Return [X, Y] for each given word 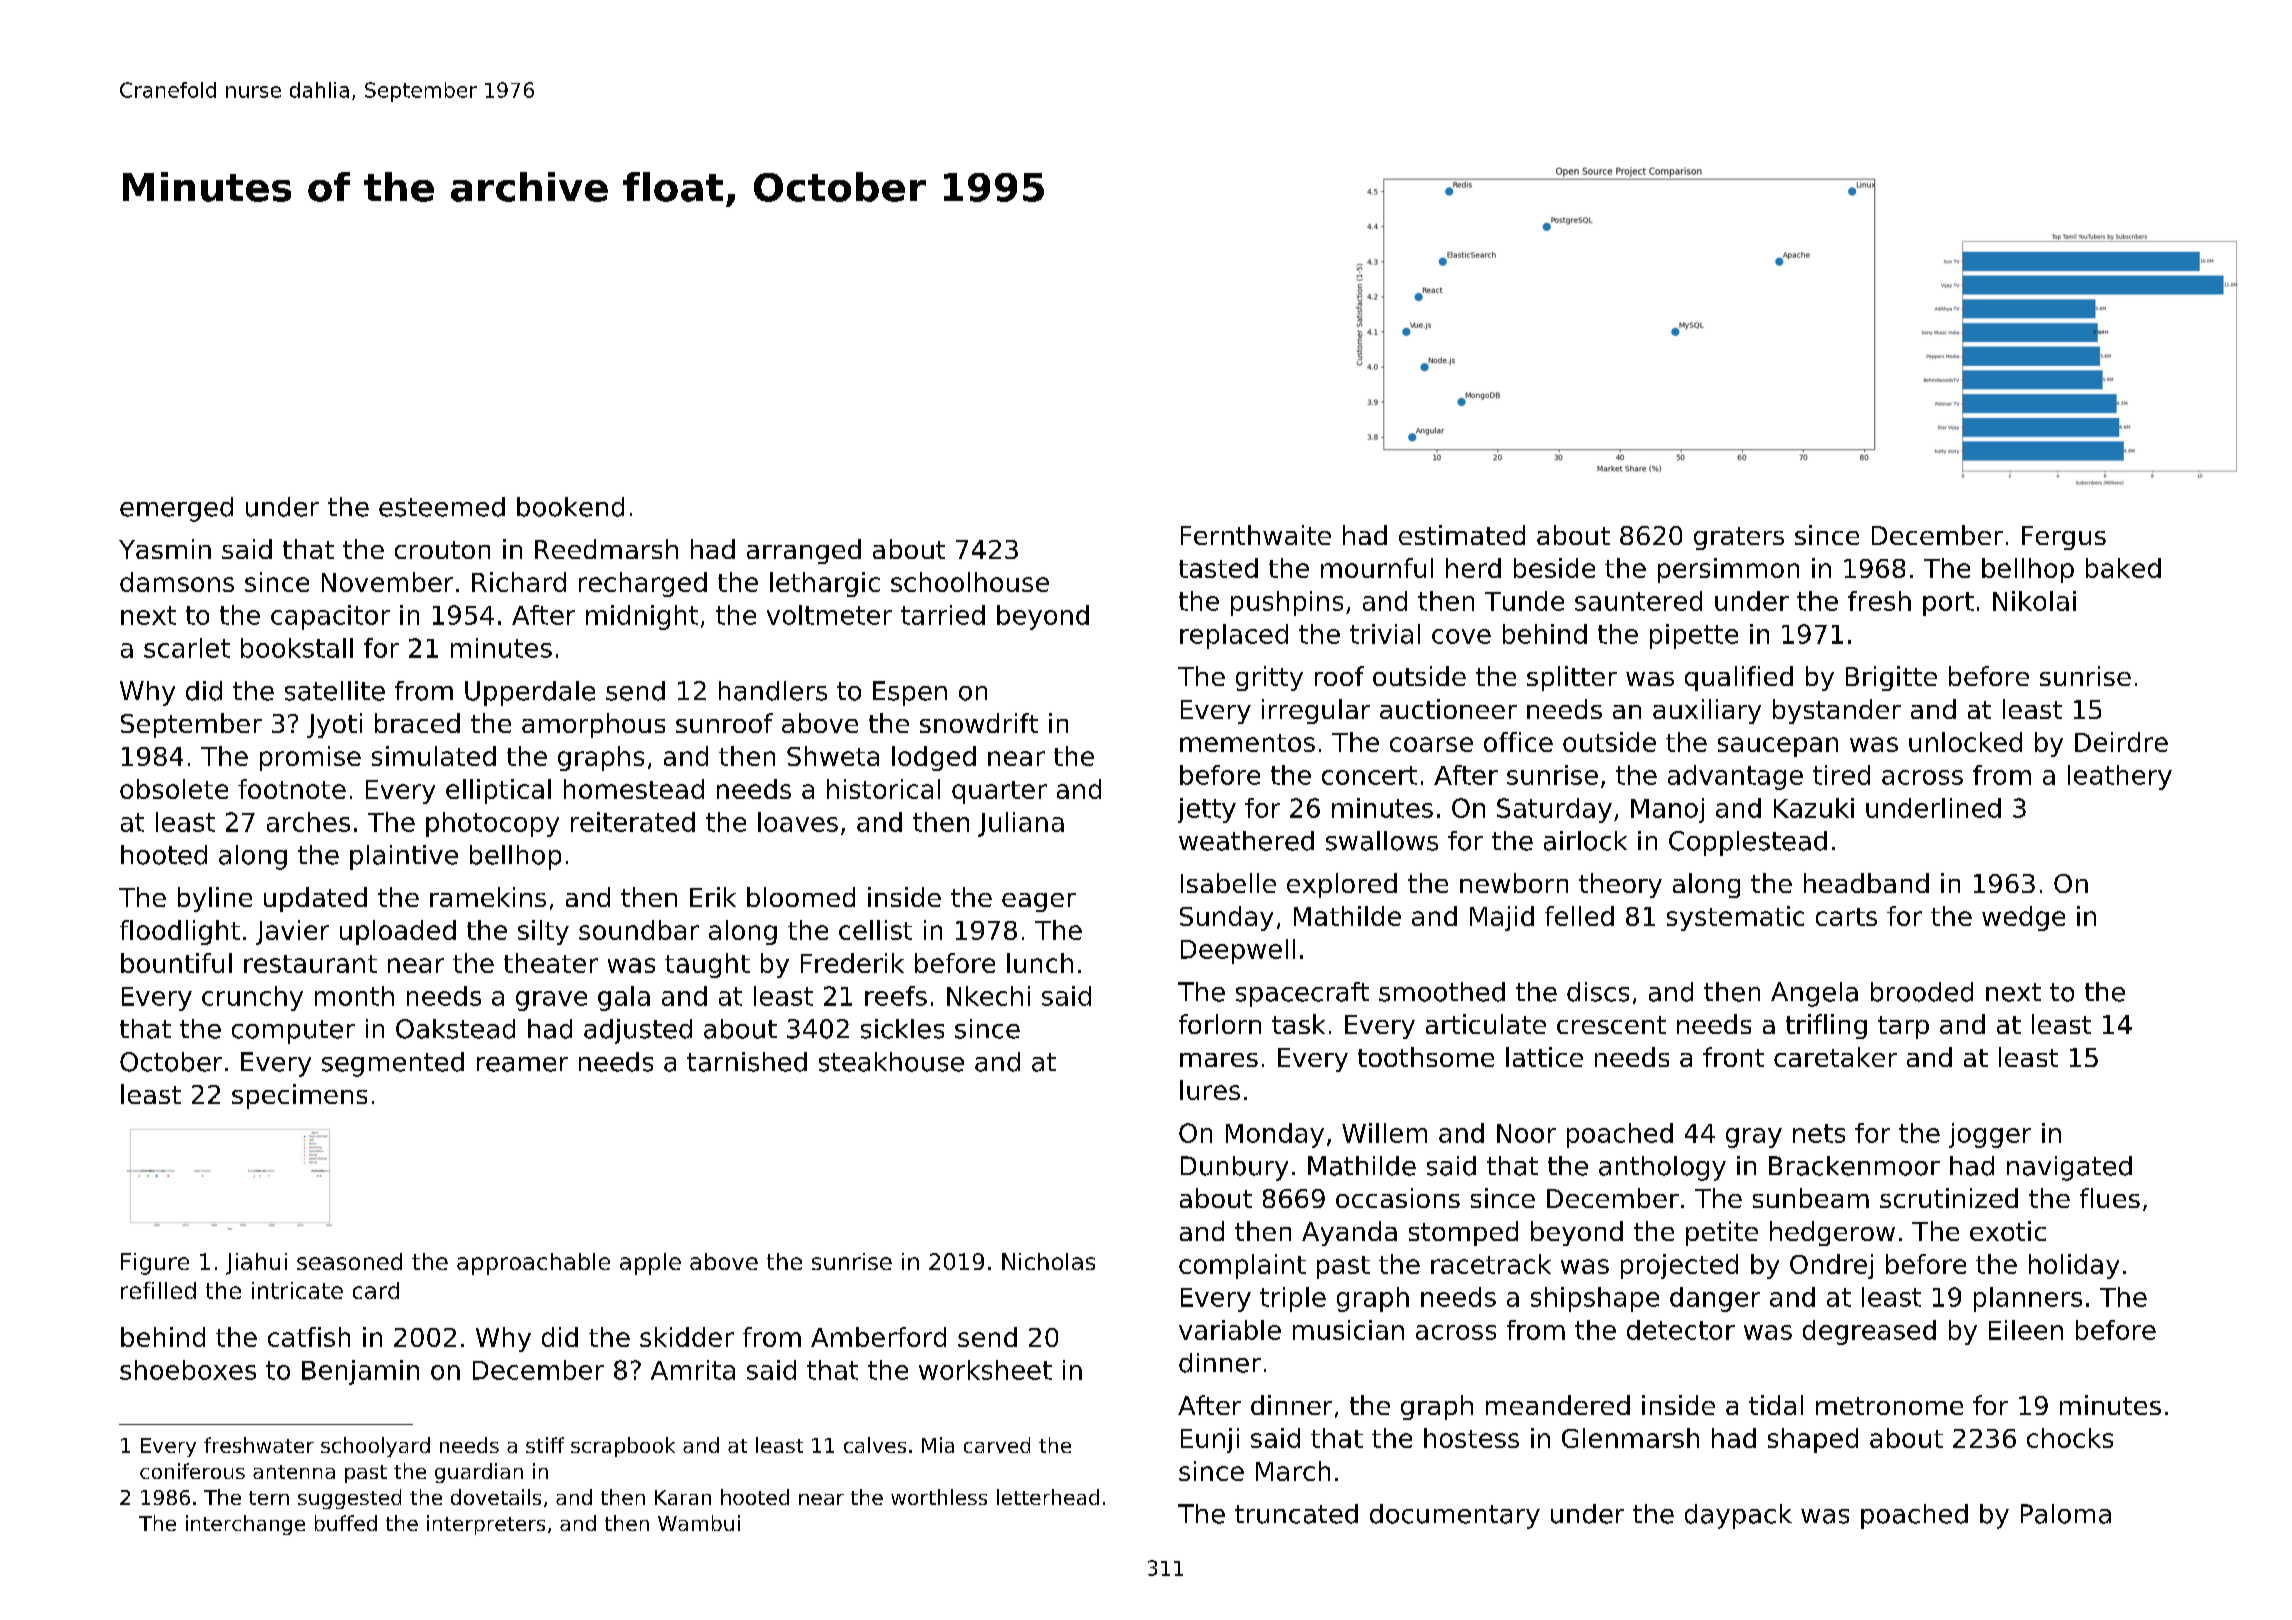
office [1518, 742]
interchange [245, 1525]
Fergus [2064, 538]
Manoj [1667, 810]
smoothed [1442, 992]
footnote [292, 789]
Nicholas [1048, 1261]
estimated [1462, 535]
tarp [1903, 1027]
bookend [570, 507]
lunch [1040, 963]
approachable [533, 1264]
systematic [1735, 918]
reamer [522, 1064]
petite [1722, 1233]
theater [551, 963]
